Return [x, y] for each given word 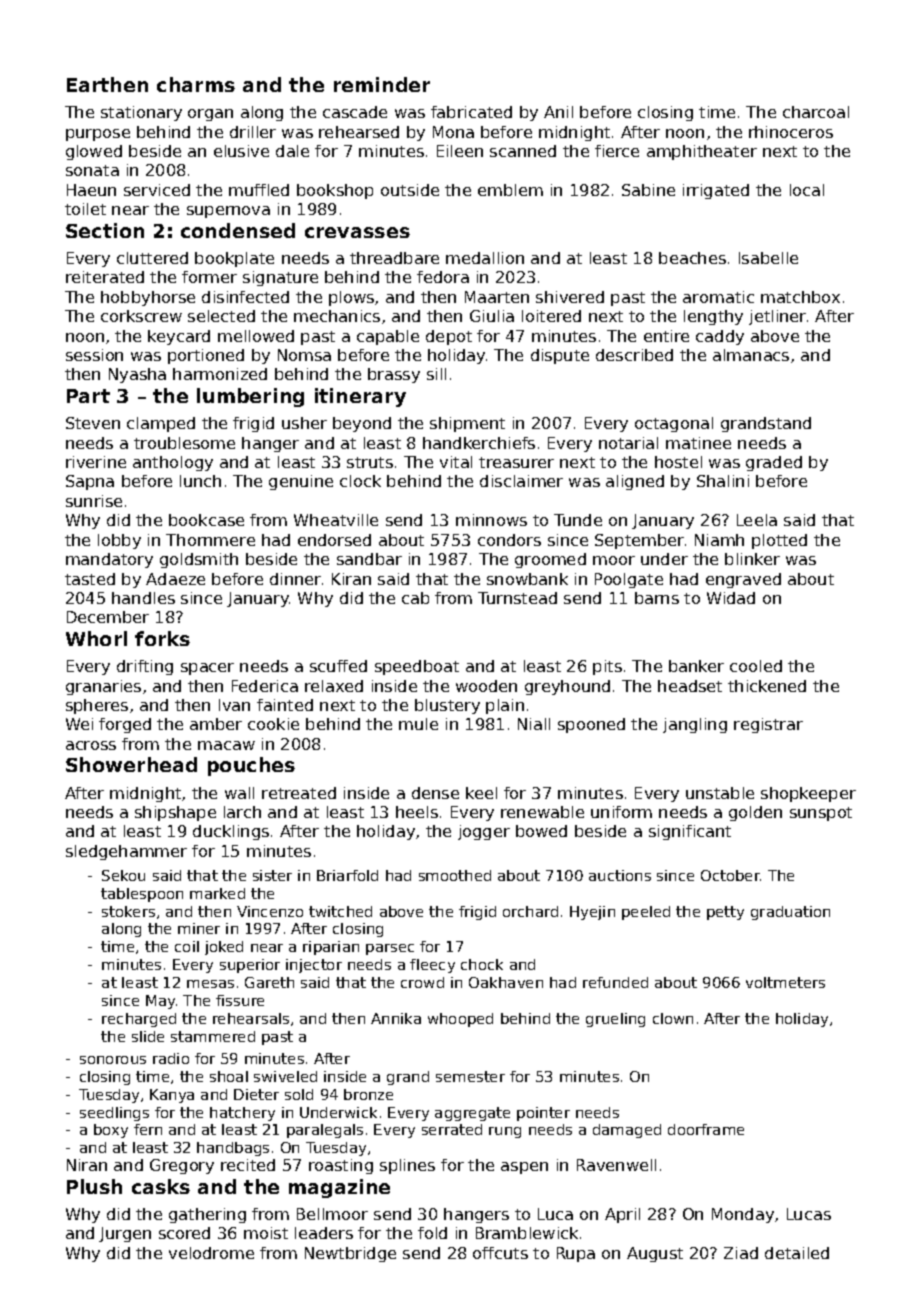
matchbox [800, 297]
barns [657, 598]
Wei [79, 724]
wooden [486, 686]
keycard [179, 337]
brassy [394, 375]
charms [196, 84]
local [807, 190]
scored [184, 1233]
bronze [368, 1094]
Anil [558, 112]
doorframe [706, 1129]
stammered [213, 1036]
